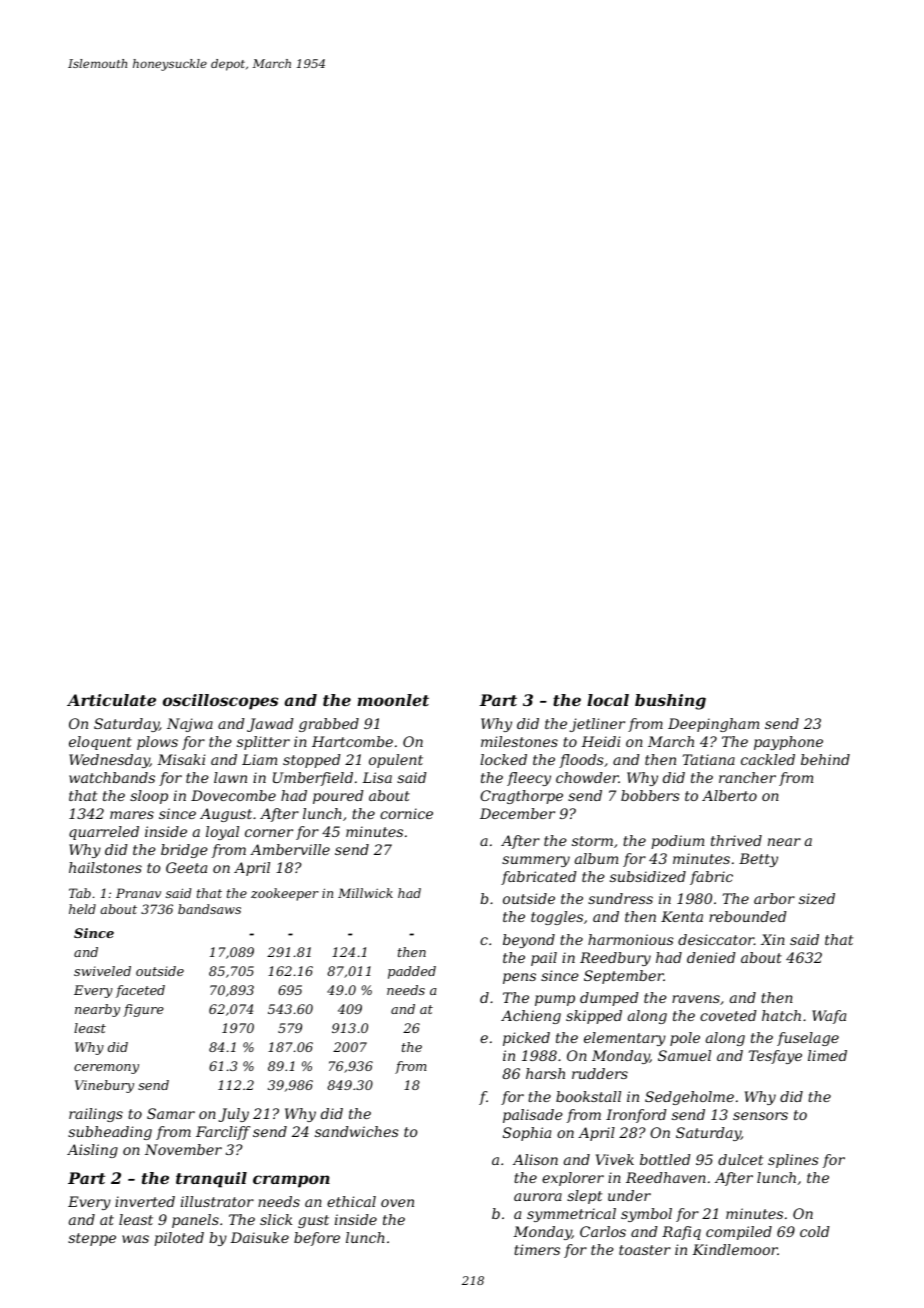 The width and height of the image is (924, 1308). What do you see at coordinates (317, 1239) in the image?
I see `before` at bounding box center [317, 1239].
